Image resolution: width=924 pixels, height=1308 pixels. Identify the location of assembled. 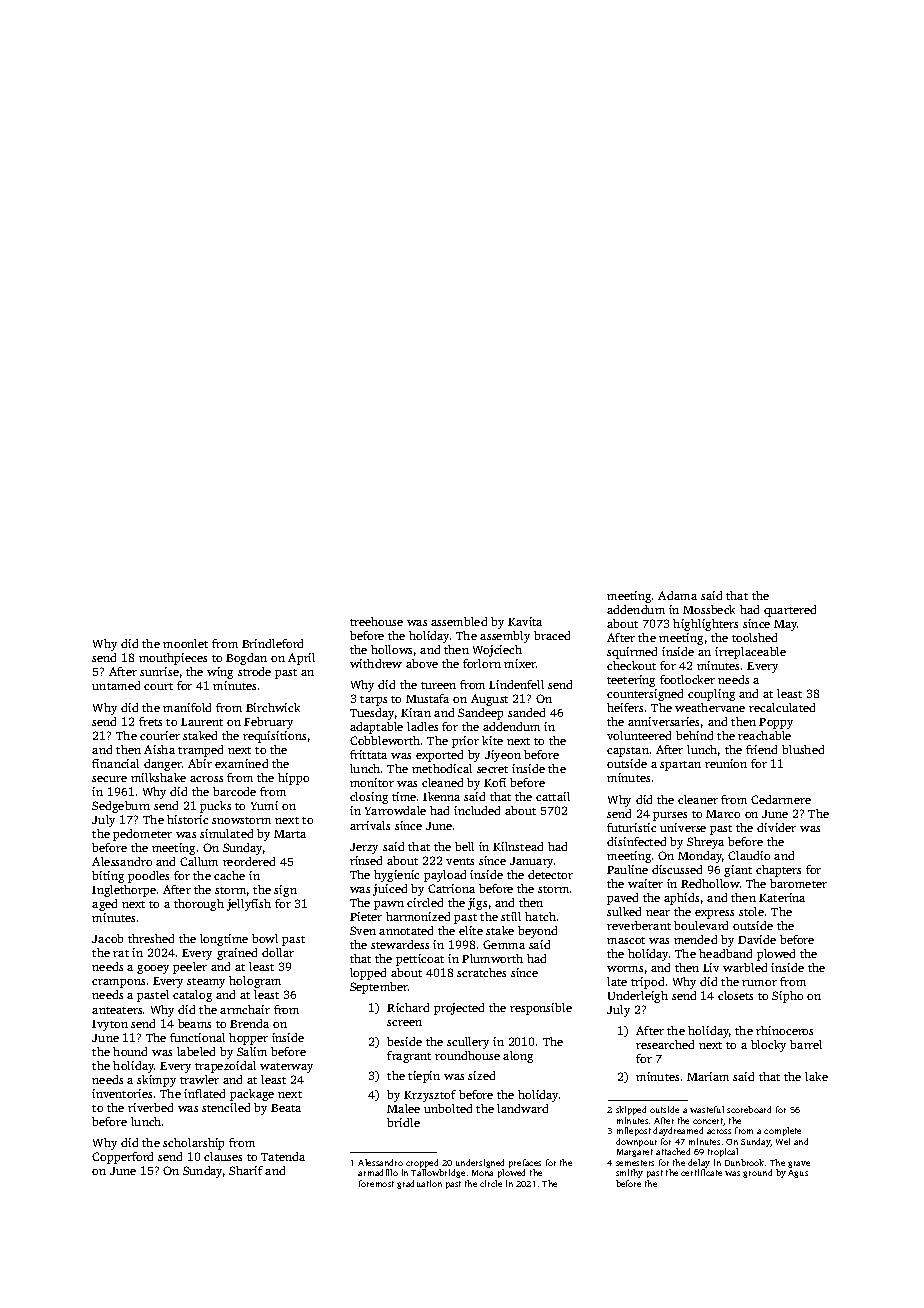
(459, 621).
